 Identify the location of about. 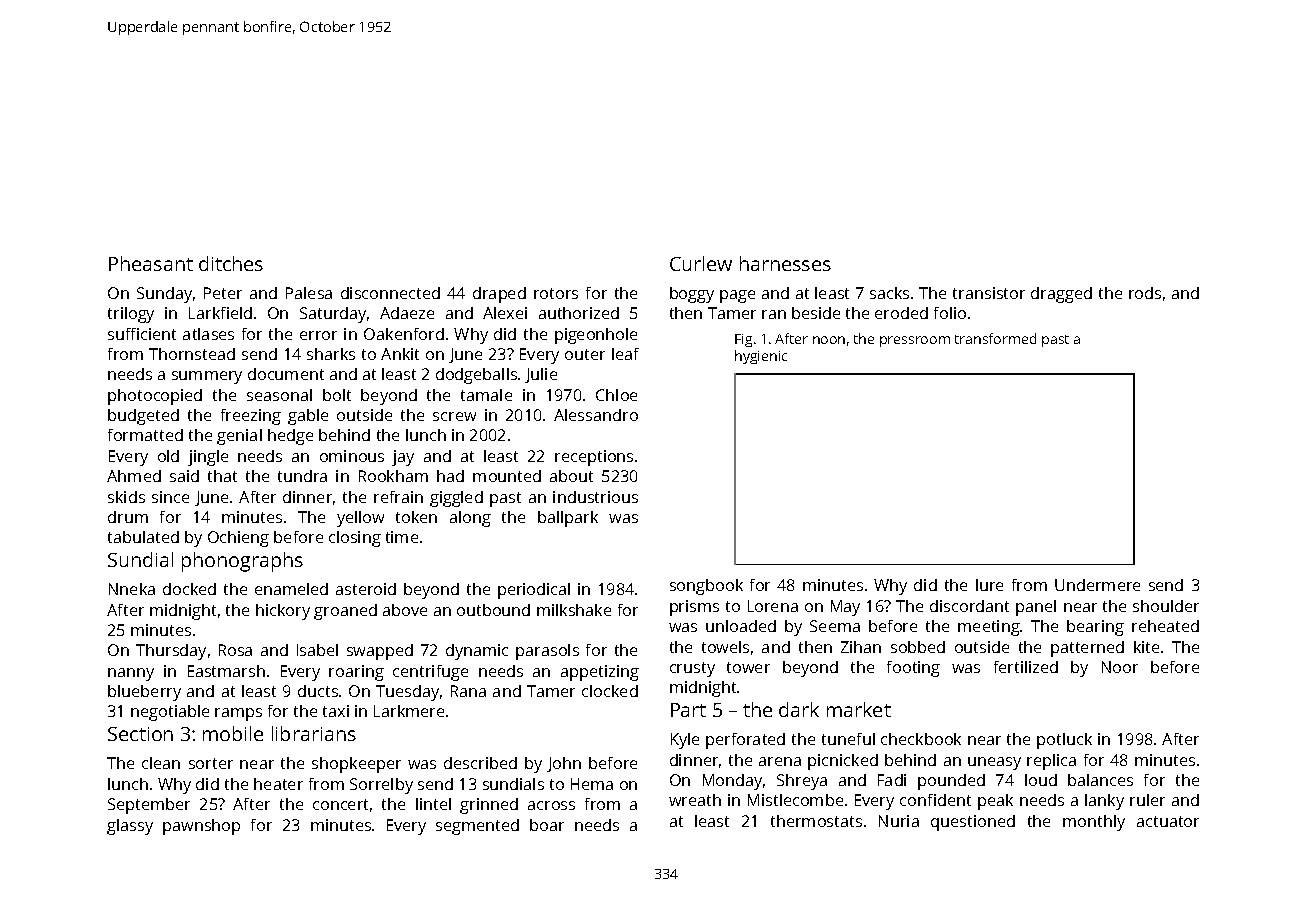
(571, 476).
